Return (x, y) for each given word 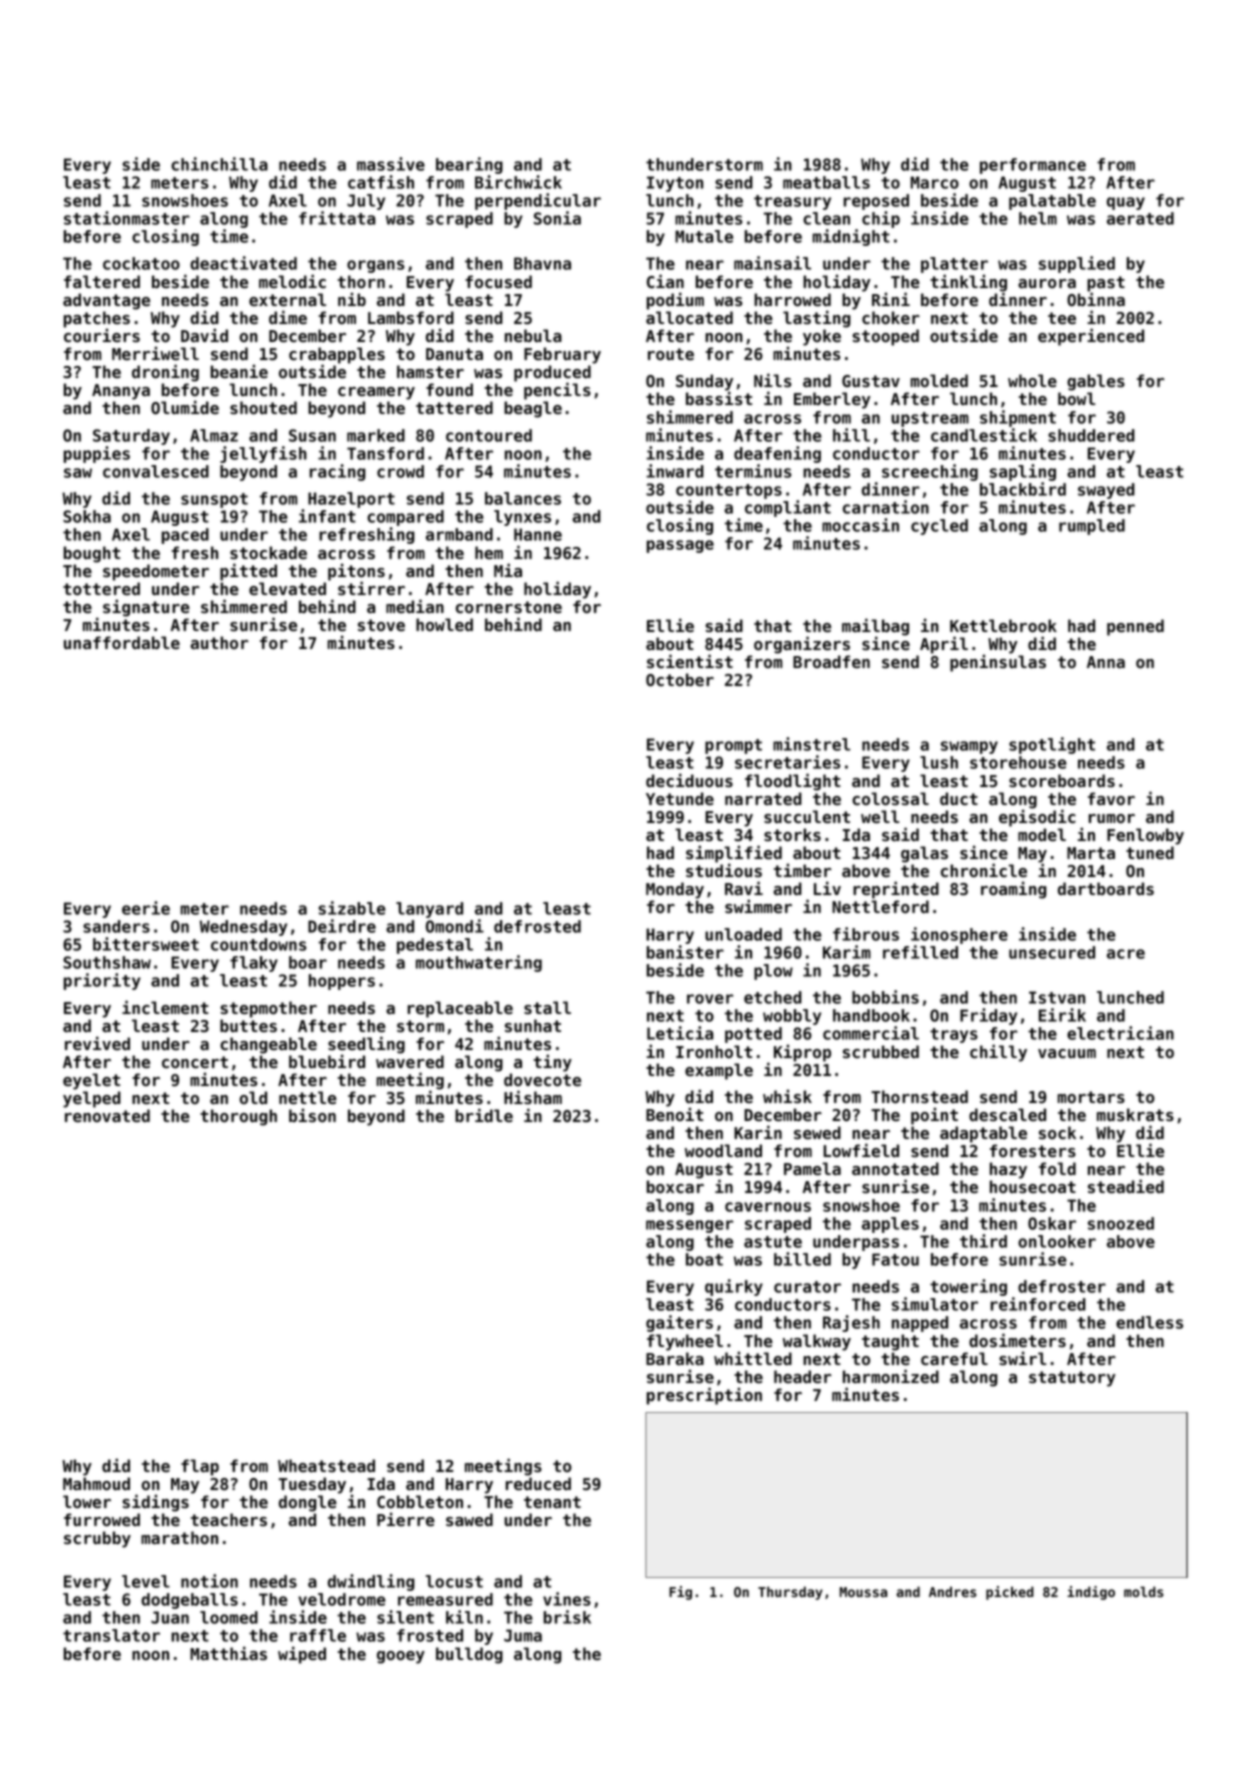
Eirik (1062, 1015)
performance (1033, 166)
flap (200, 1467)
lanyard (429, 910)
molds (1143, 1591)
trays (954, 1035)
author (219, 642)
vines (567, 1599)
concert (195, 1062)
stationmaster (127, 218)
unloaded (743, 934)
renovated (107, 1115)
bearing (469, 165)
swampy (969, 747)
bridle (484, 1115)
